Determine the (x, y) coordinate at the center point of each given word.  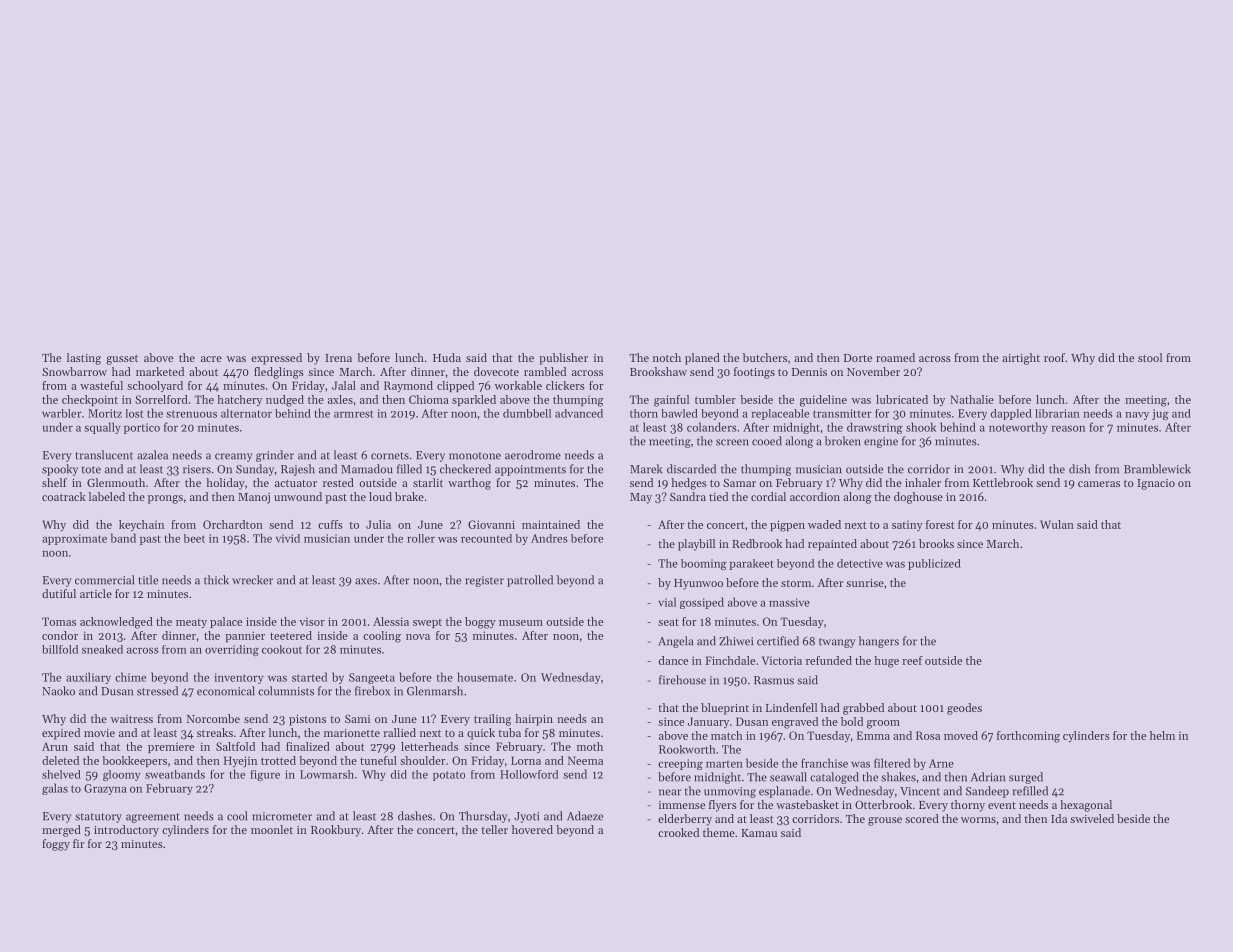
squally (102, 428)
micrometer (282, 816)
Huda (447, 357)
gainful (671, 401)
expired (61, 734)
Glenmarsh (435, 691)
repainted (832, 545)
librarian (1057, 413)
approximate (74, 539)
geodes (964, 709)
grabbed (863, 709)
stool (1150, 357)
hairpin (534, 720)
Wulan (1057, 524)
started (309, 677)
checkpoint (90, 400)
